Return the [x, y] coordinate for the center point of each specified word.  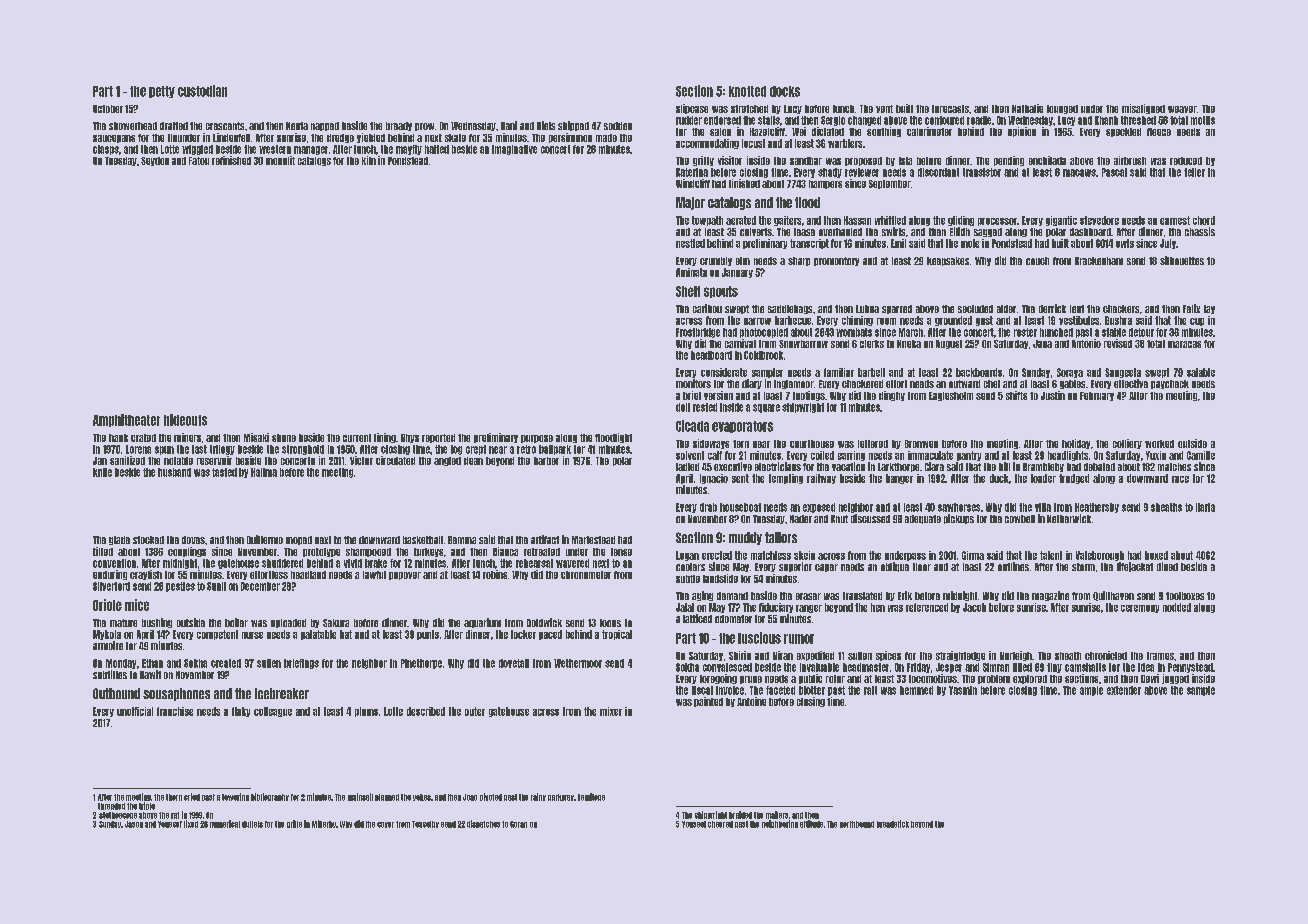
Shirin [740, 655]
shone [284, 438]
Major [690, 203]
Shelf [688, 291]
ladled [687, 467]
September [890, 184]
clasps [106, 150]
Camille [1201, 455]
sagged [988, 232]
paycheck [1170, 384]
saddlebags [790, 309]
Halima [264, 472]
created [226, 663]
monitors [693, 383]
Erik [905, 595]
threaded [111, 806]
